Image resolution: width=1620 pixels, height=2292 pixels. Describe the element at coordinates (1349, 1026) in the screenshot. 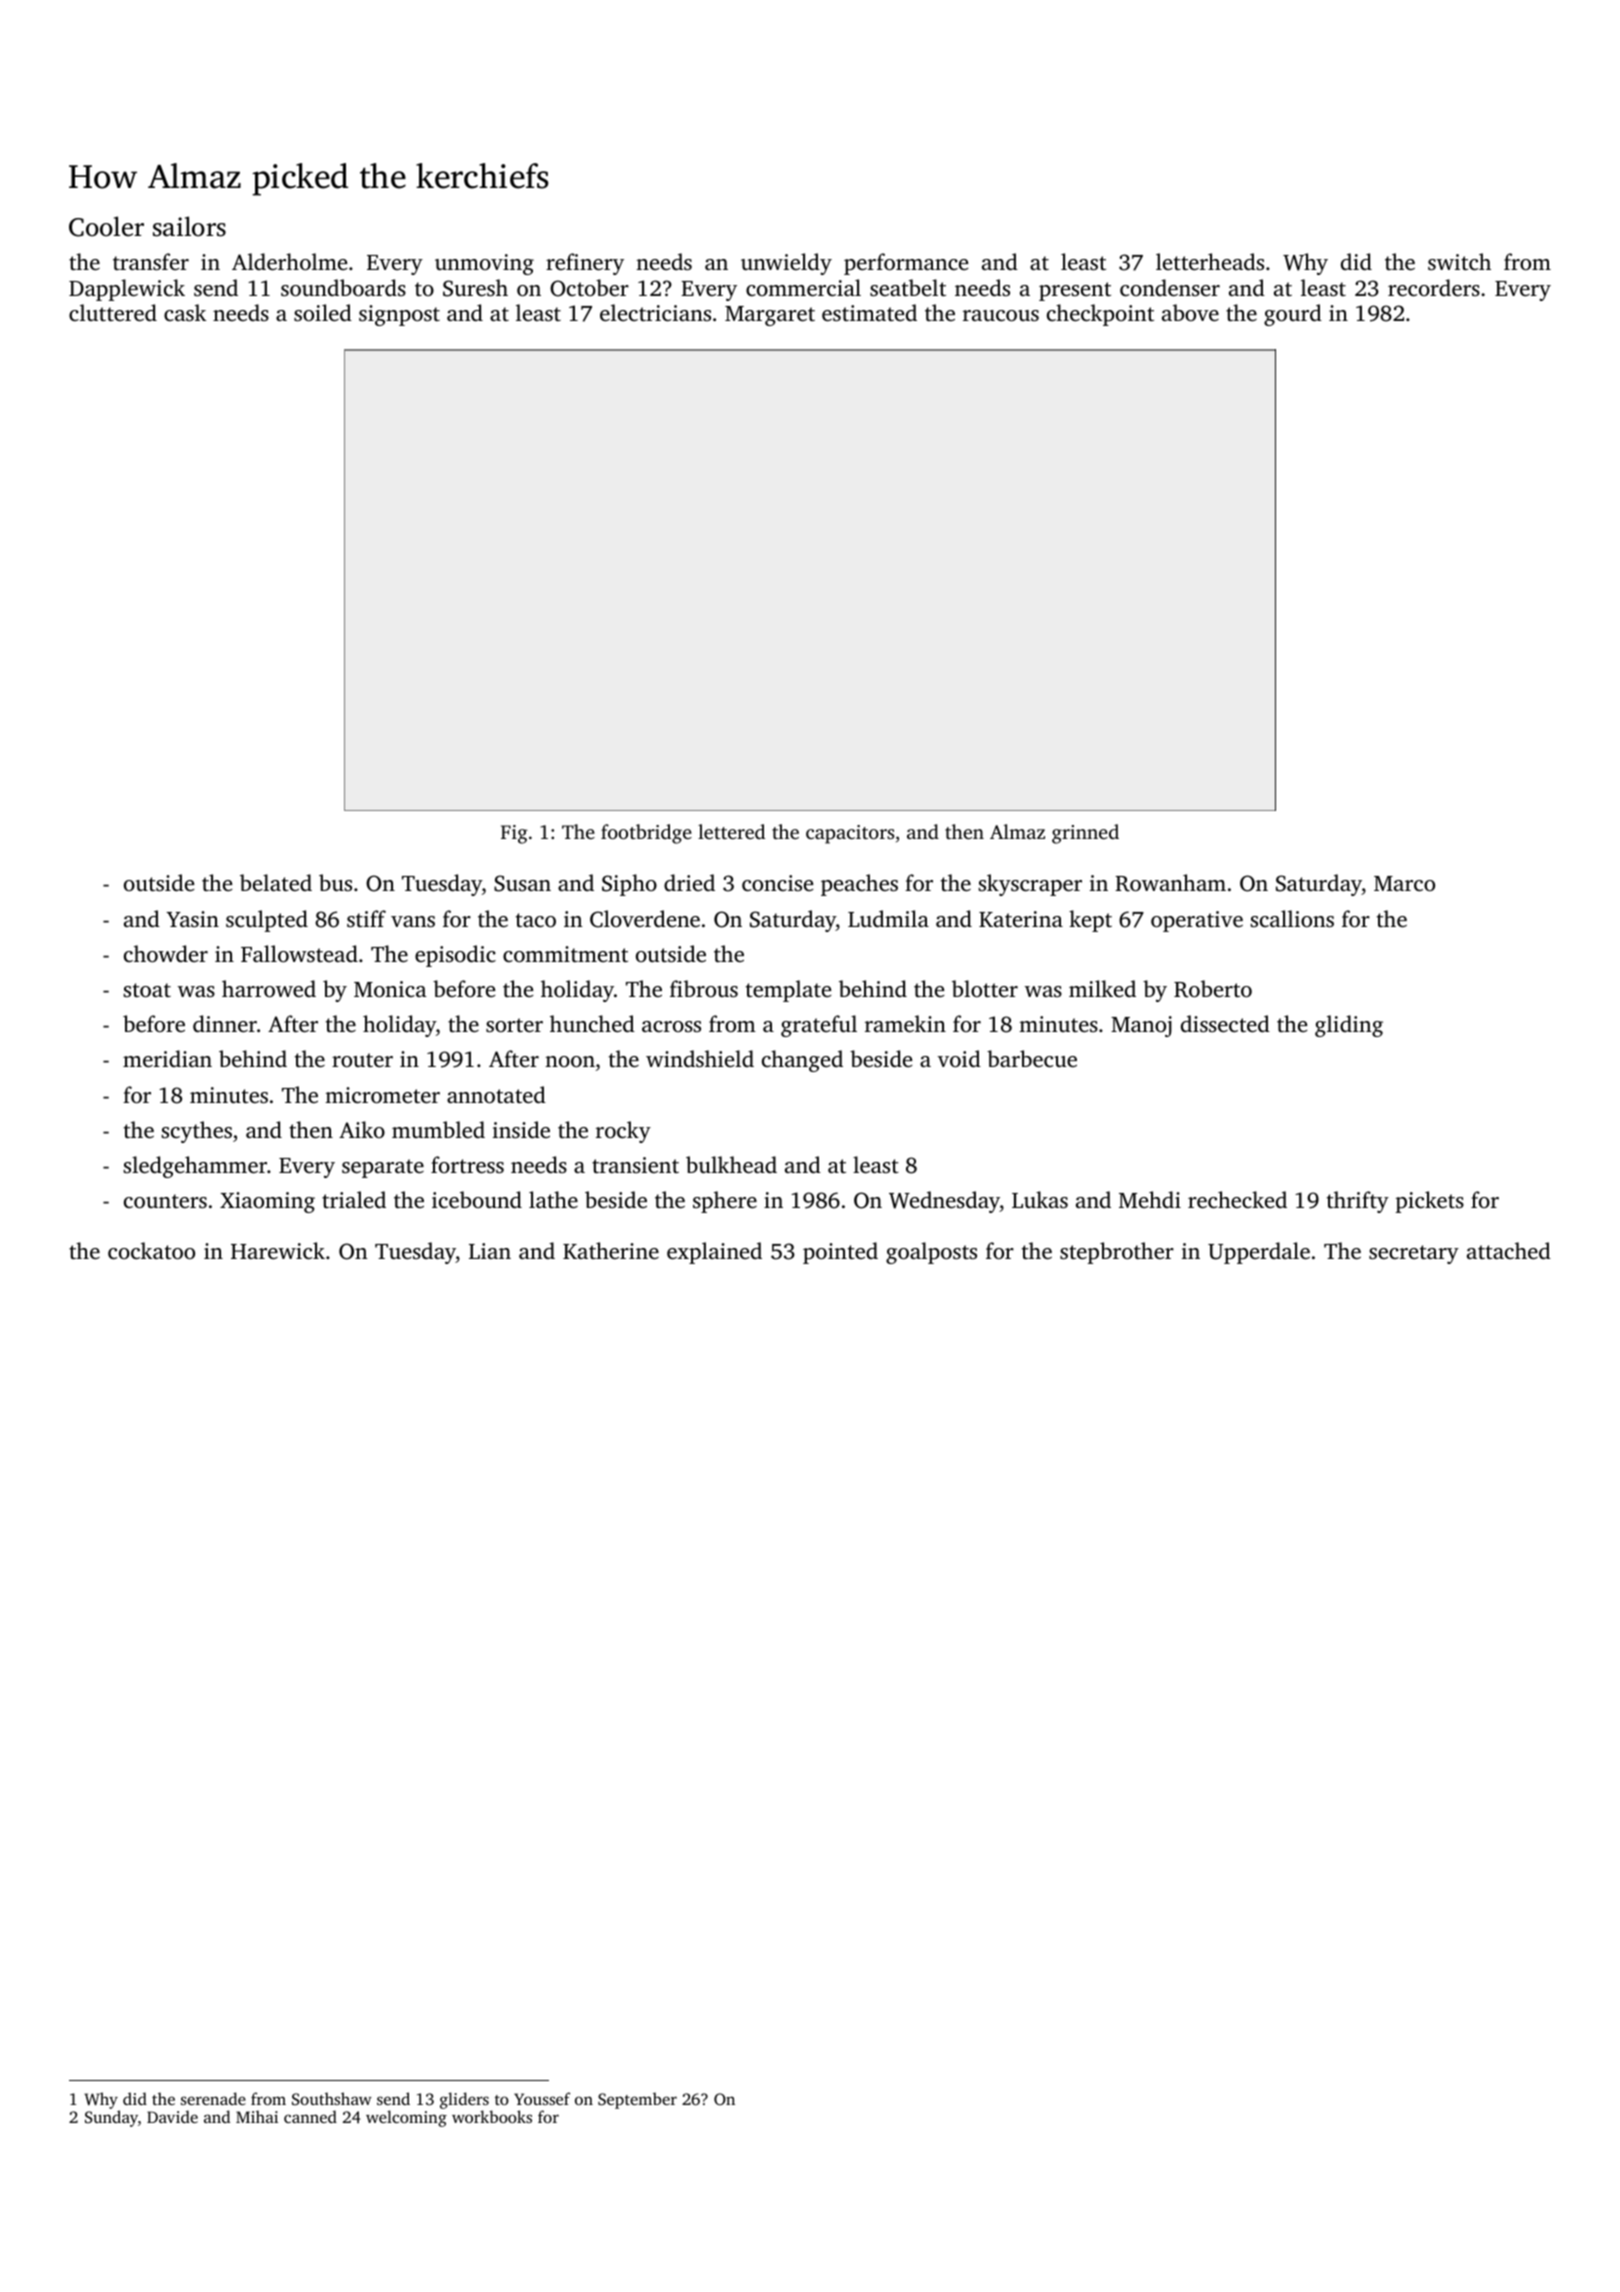

I see `gliding` at that location.
